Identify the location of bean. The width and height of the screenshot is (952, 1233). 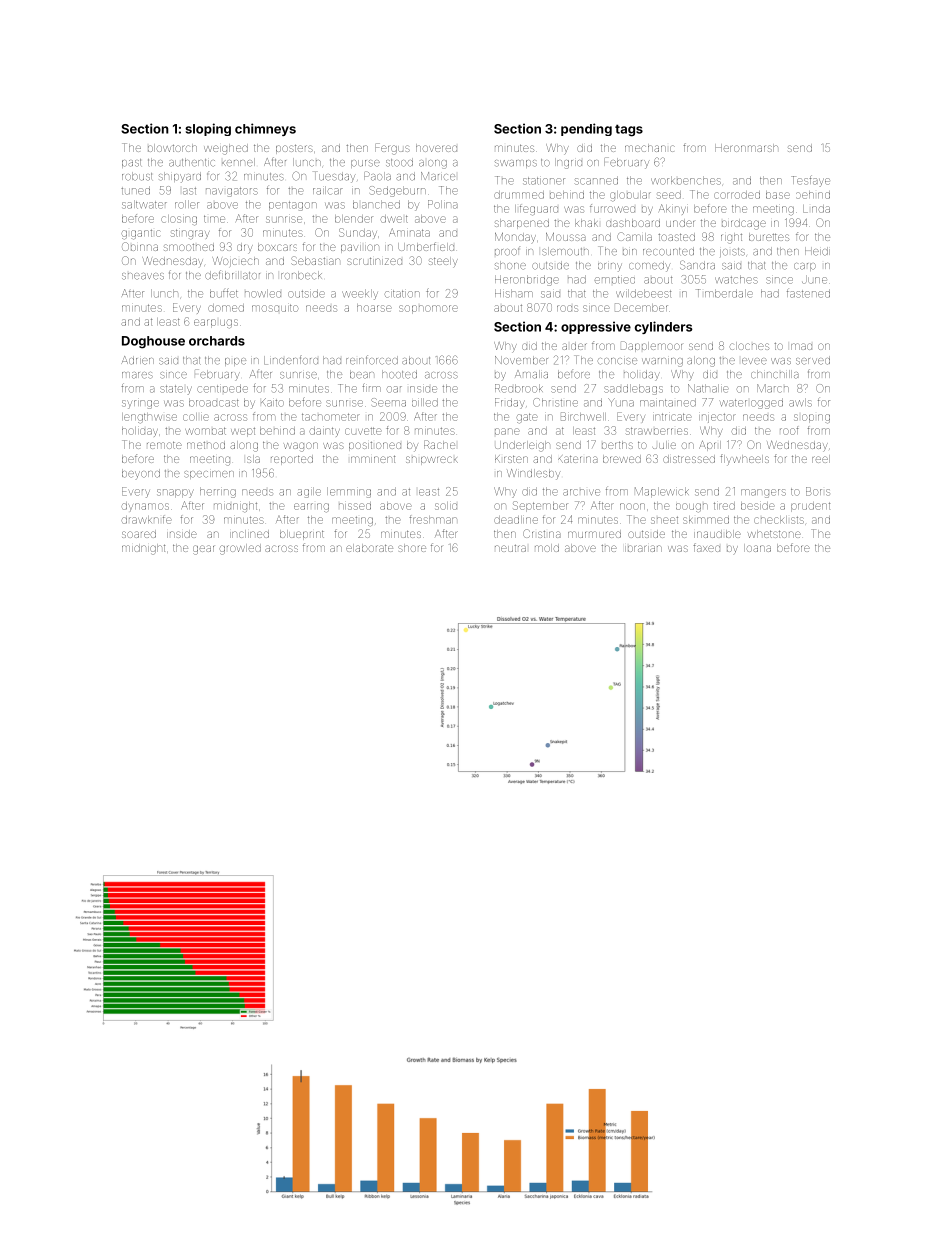
(362, 374).
